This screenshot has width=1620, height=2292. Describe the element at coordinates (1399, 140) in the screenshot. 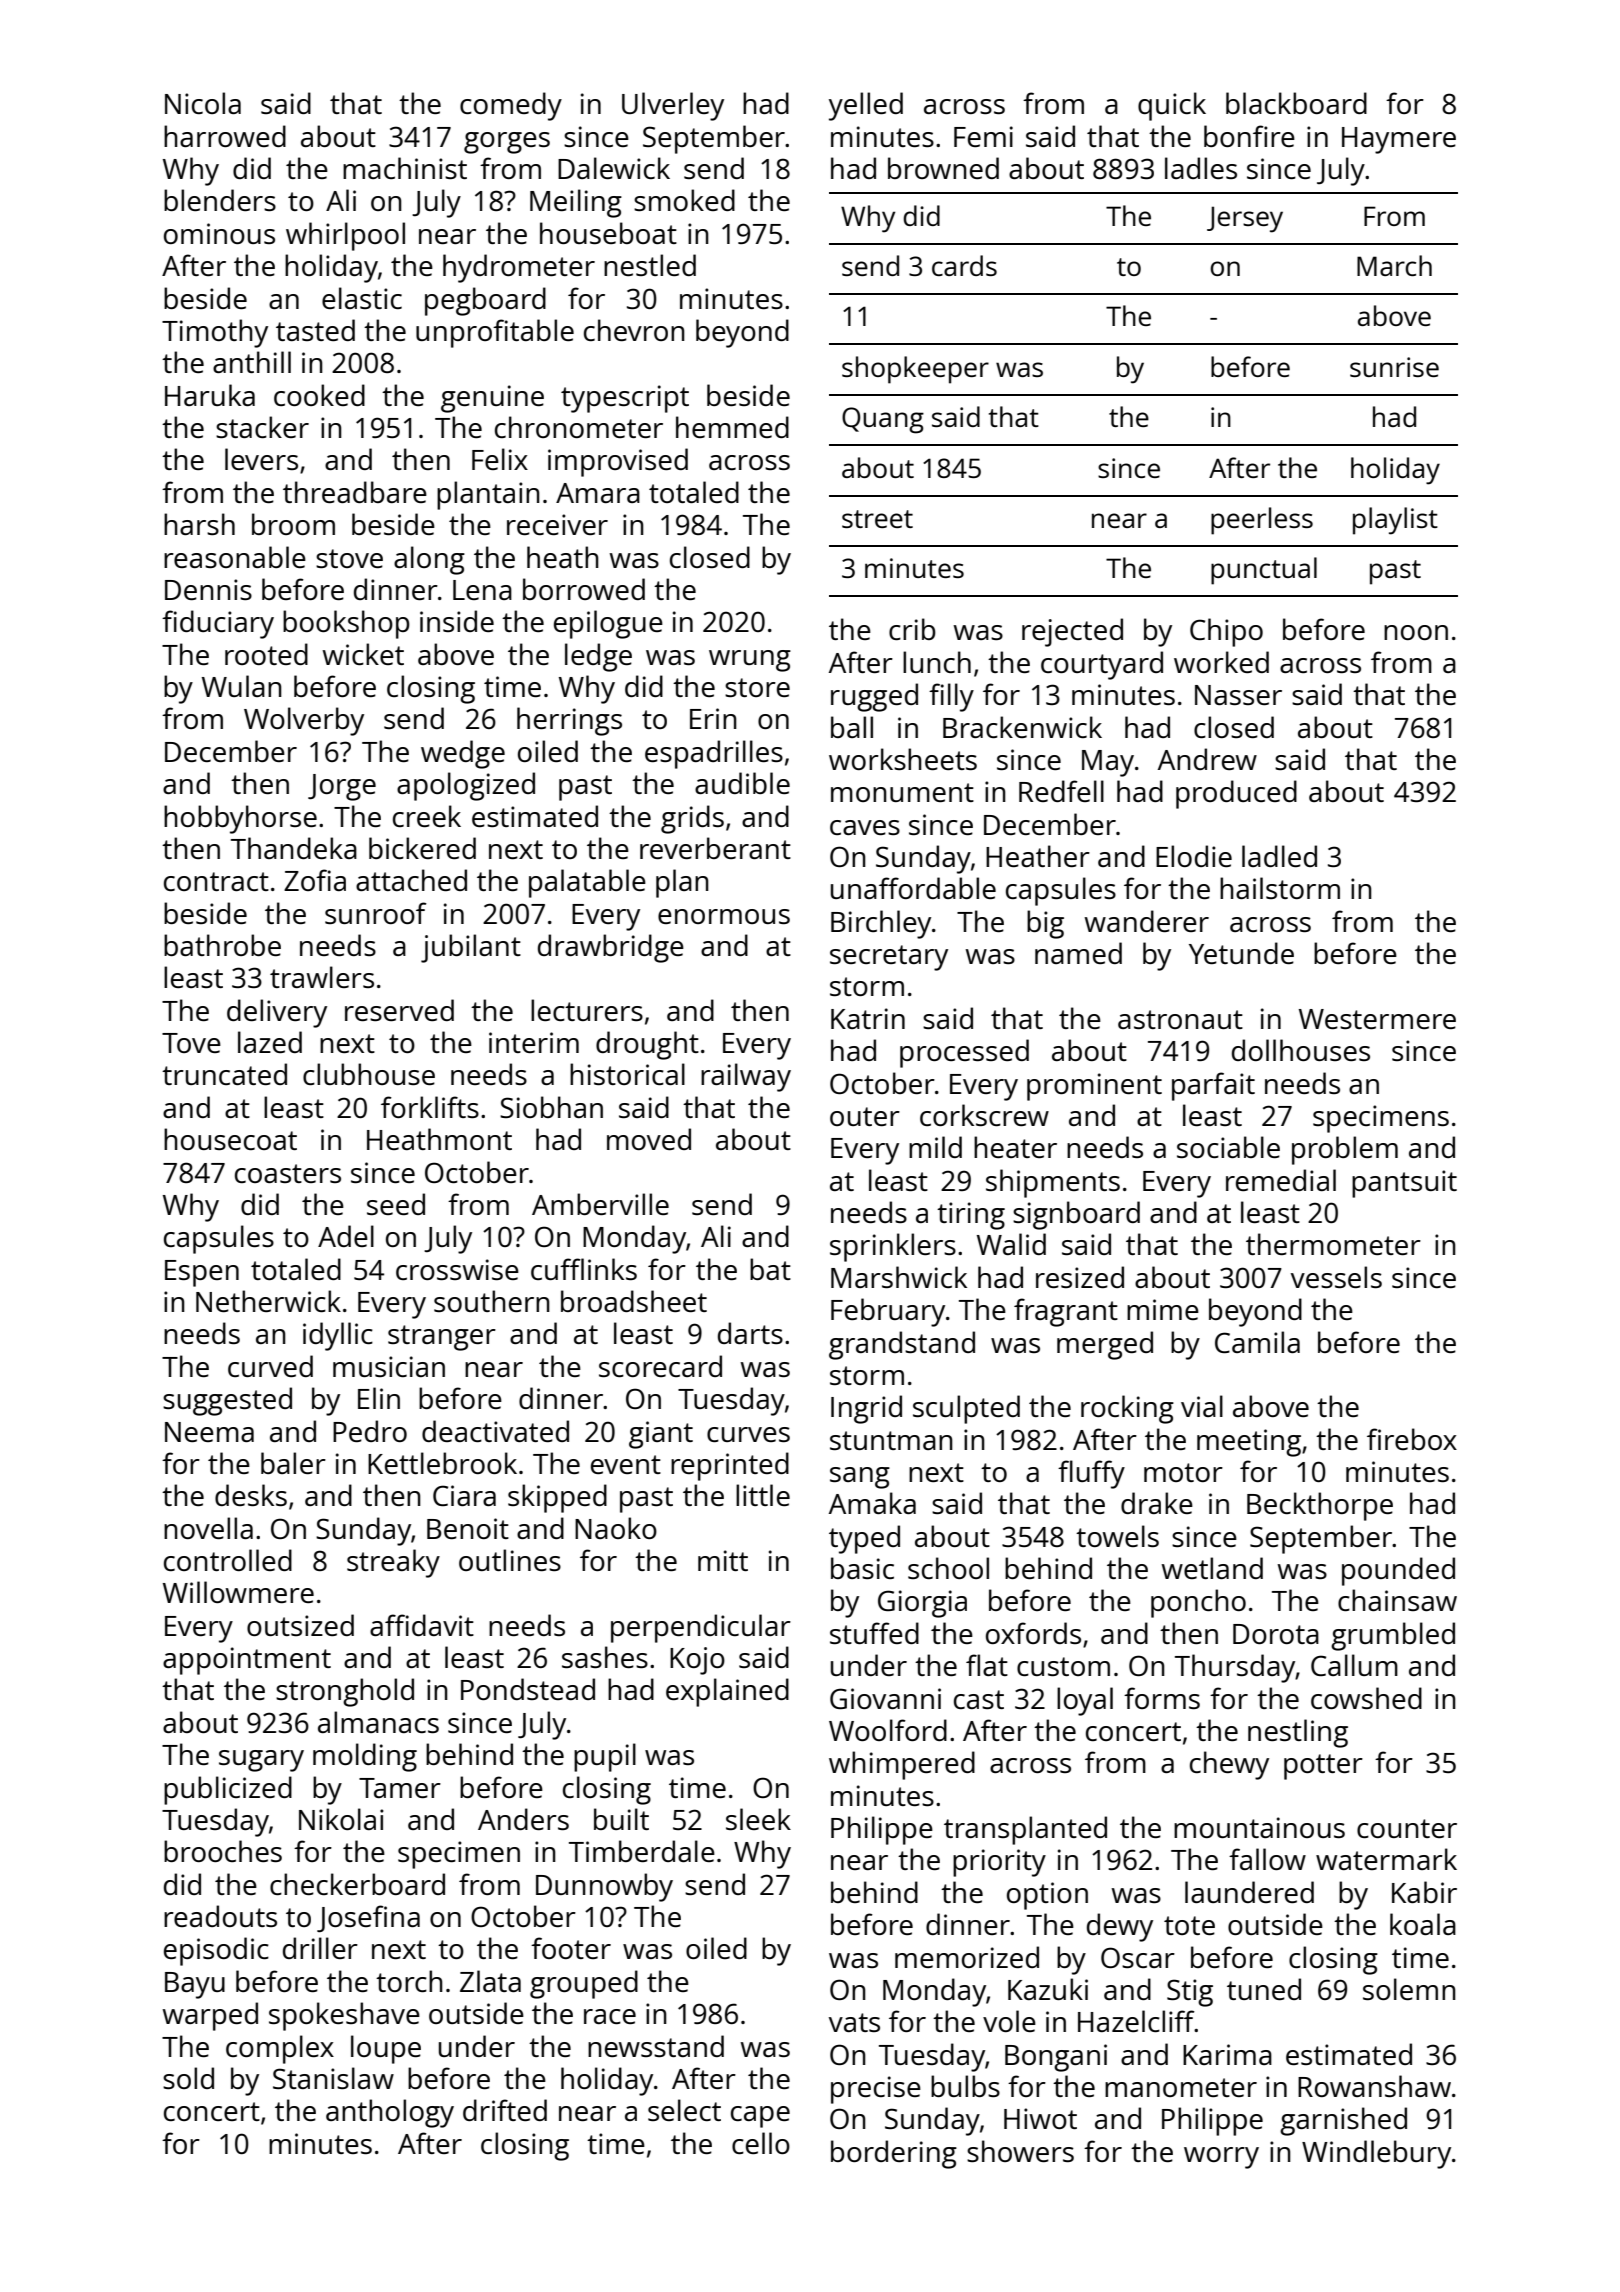

I see `Haymere` at that location.
